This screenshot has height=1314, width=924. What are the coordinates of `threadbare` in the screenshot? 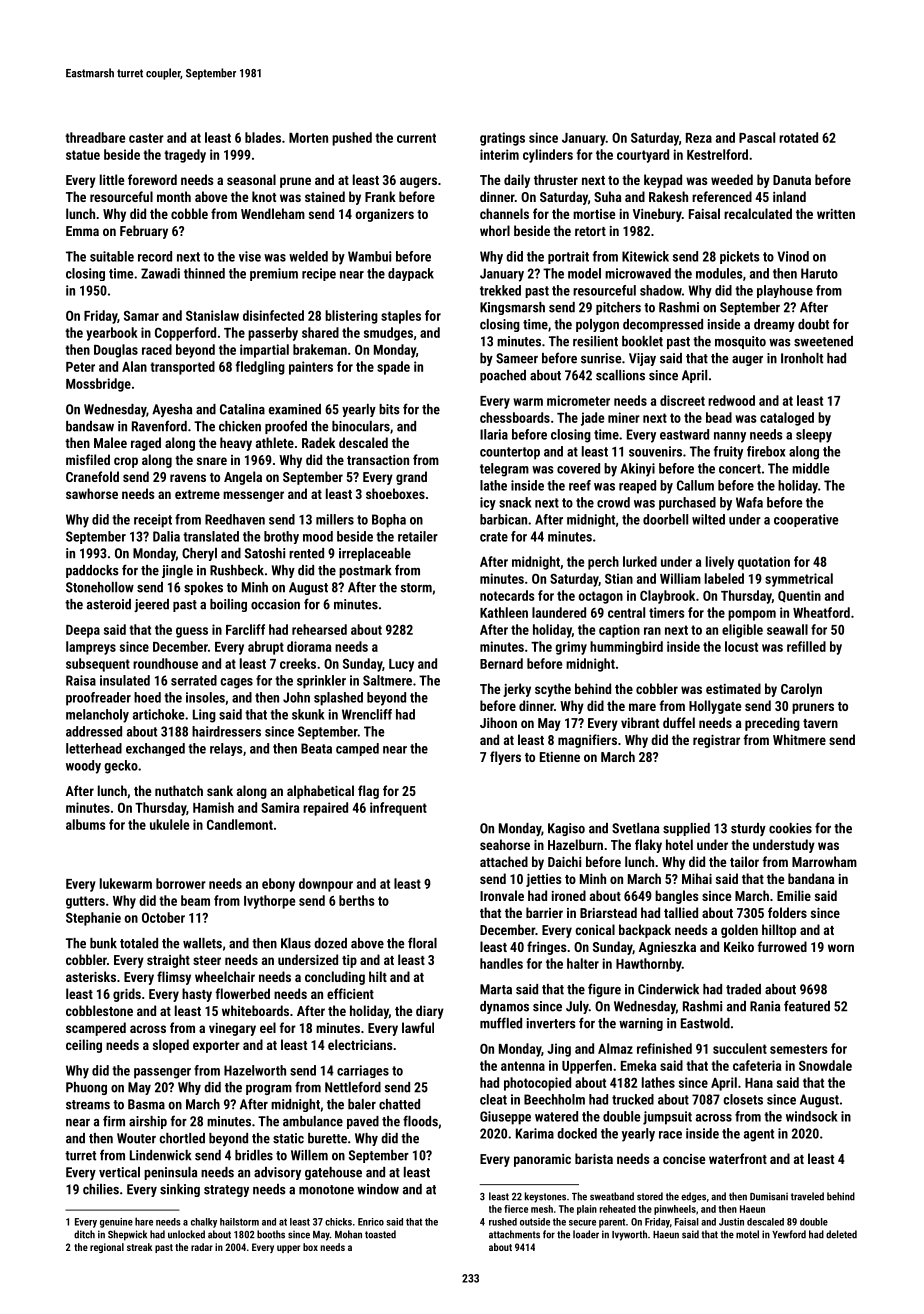 It's located at (95, 137).
